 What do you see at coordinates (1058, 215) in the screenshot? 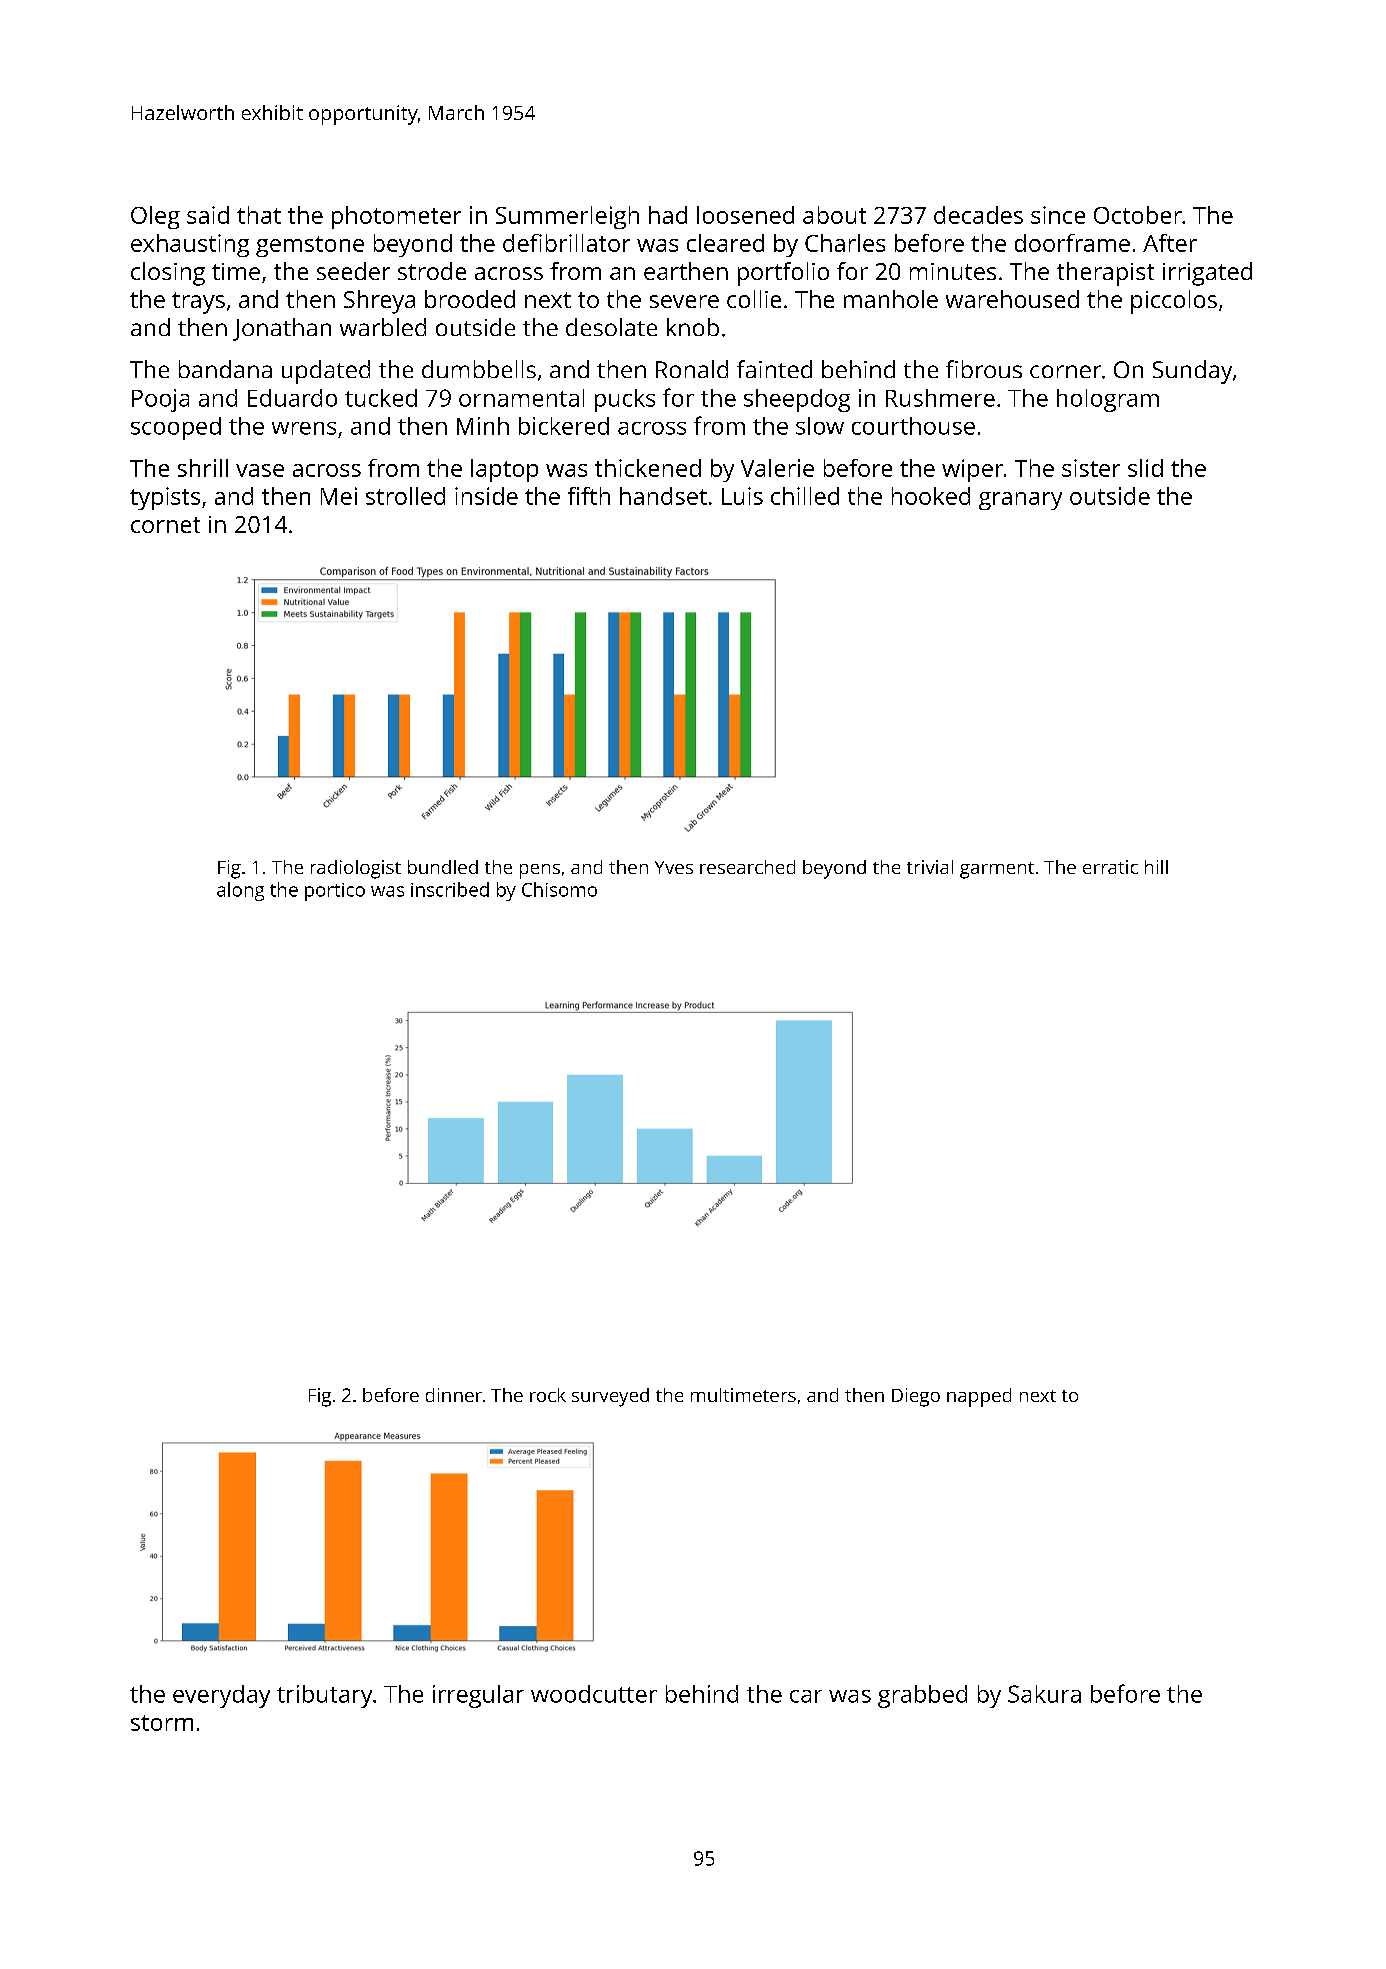
I see `since` at bounding box center [1058, 215].
